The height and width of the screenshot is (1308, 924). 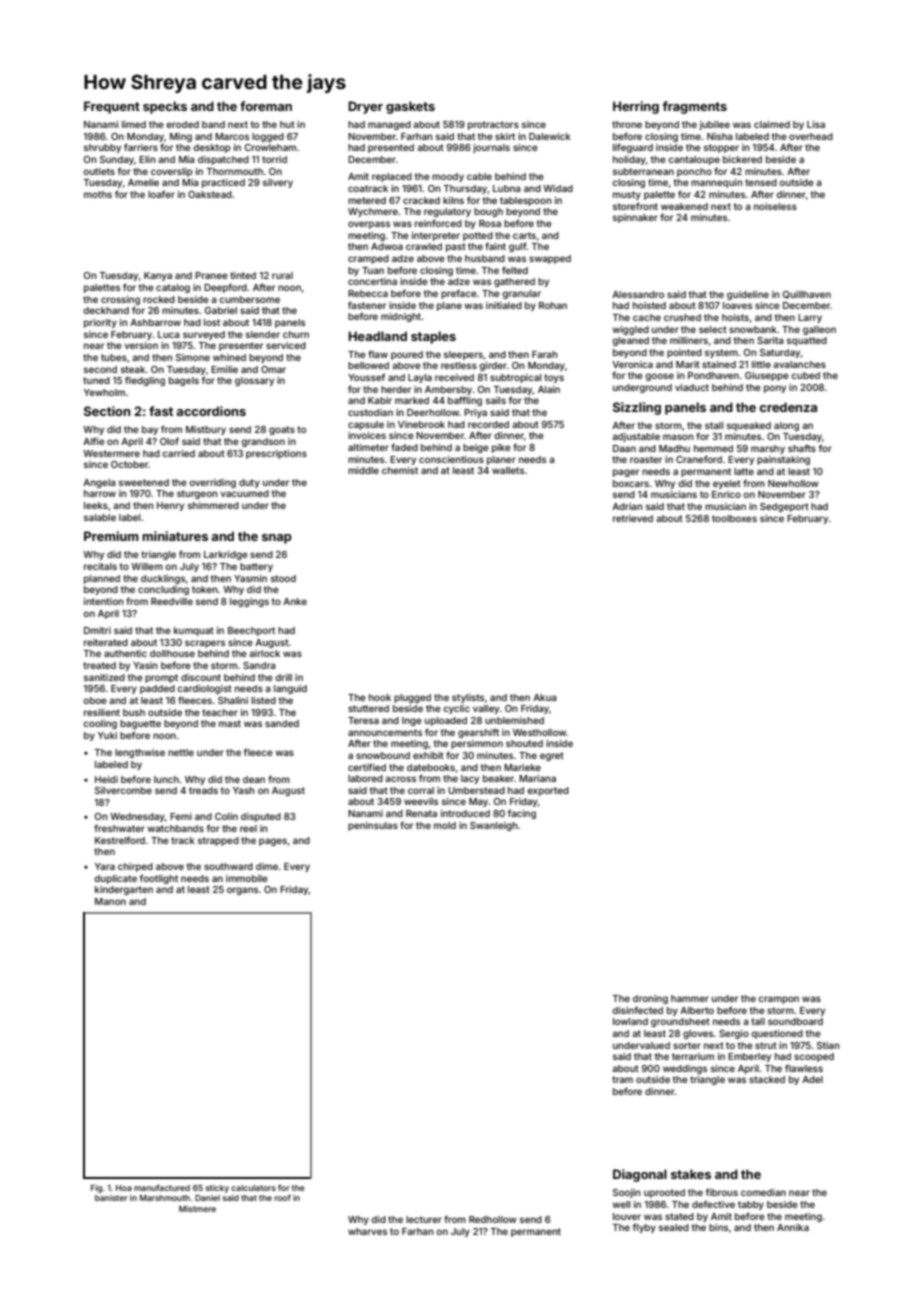 What do you see at coordinates (197, 1209) in the screenshot?
I see `Mistmere` at bounding box center [197, 1209].
